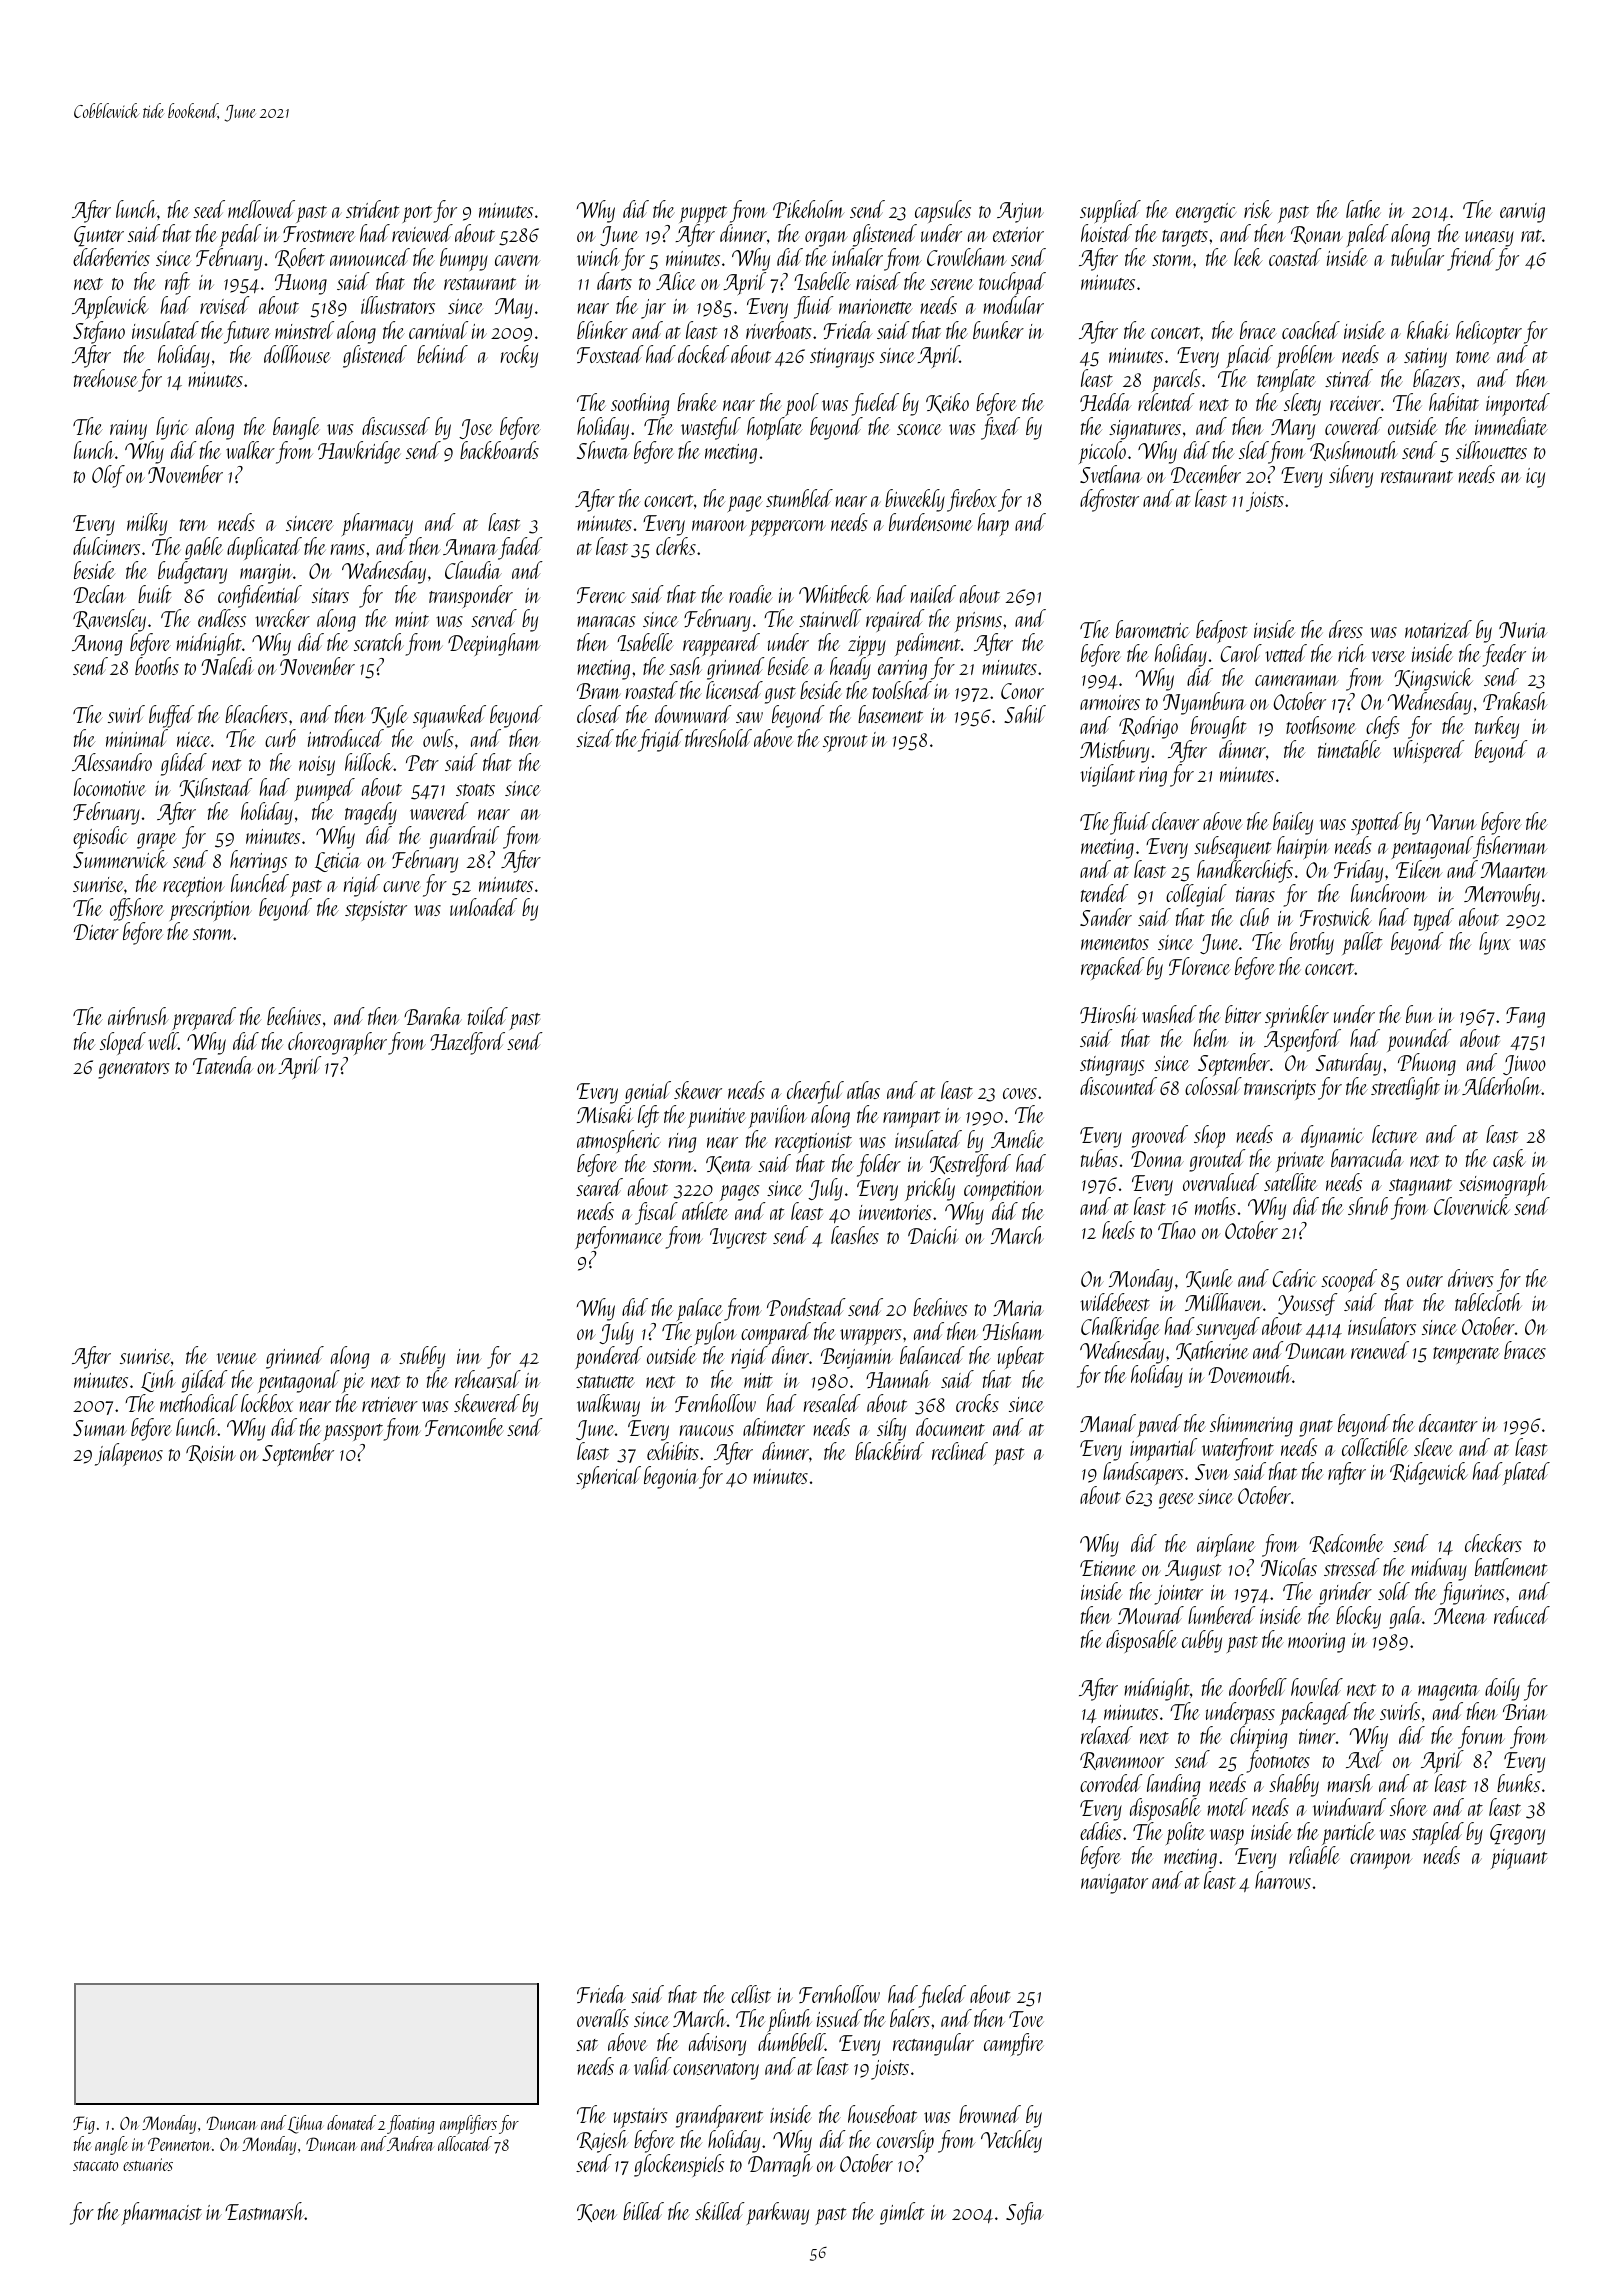 Image resolution: width=1620 pixels, height=2292 pixels. I want to click on Sofia, so click(1025, 2213).
